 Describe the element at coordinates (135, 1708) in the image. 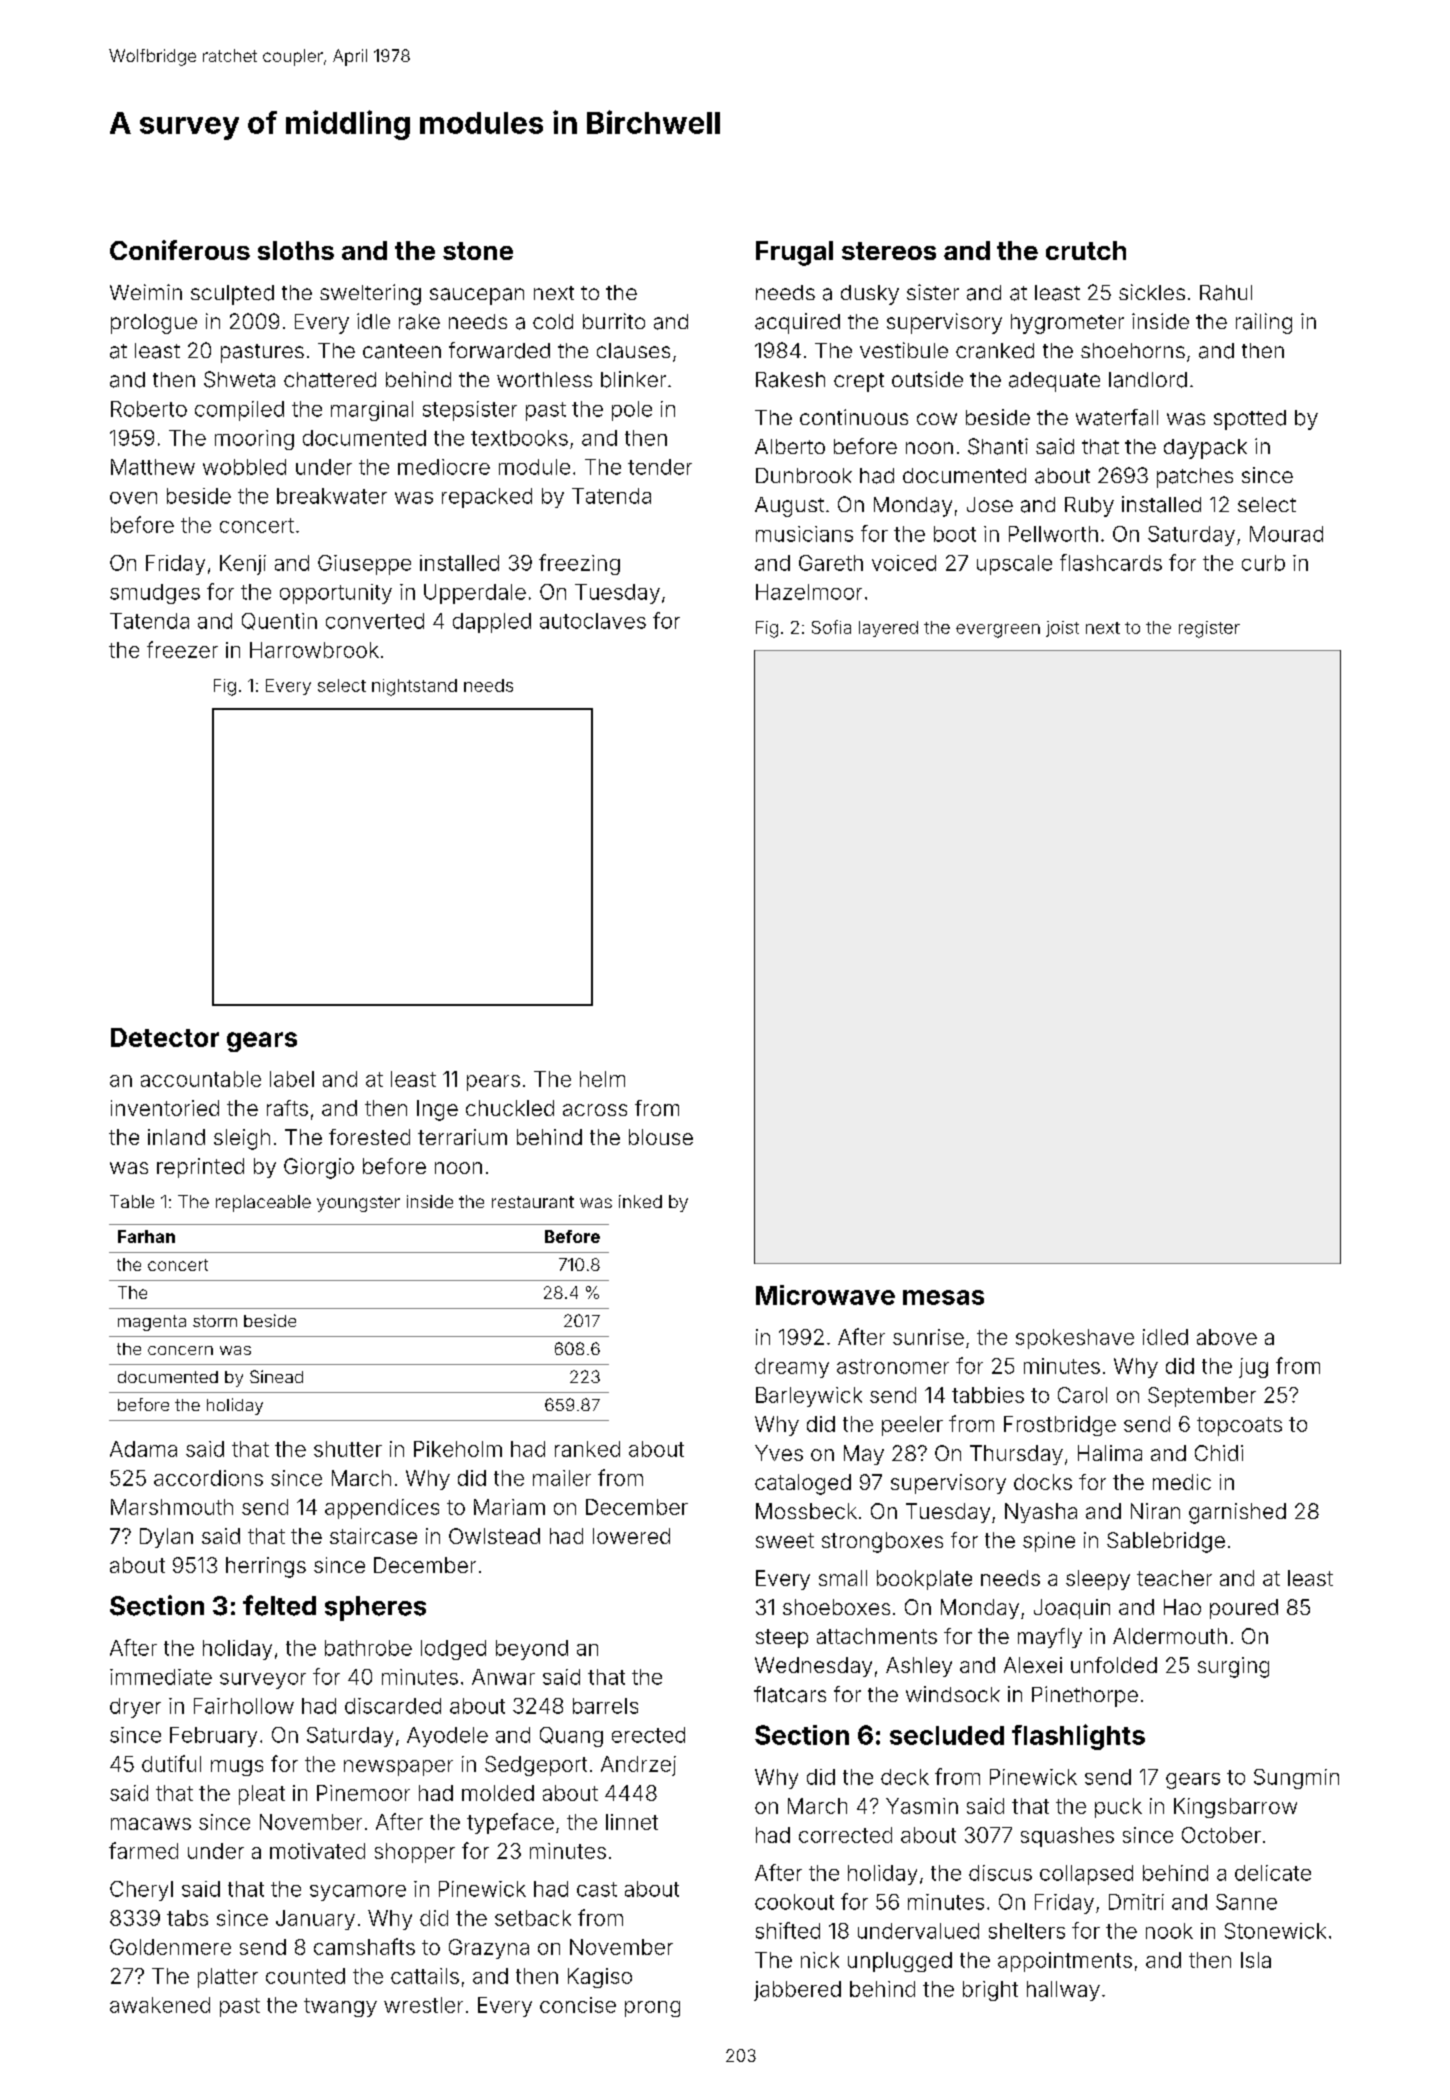

I see `dryer` at that location.
